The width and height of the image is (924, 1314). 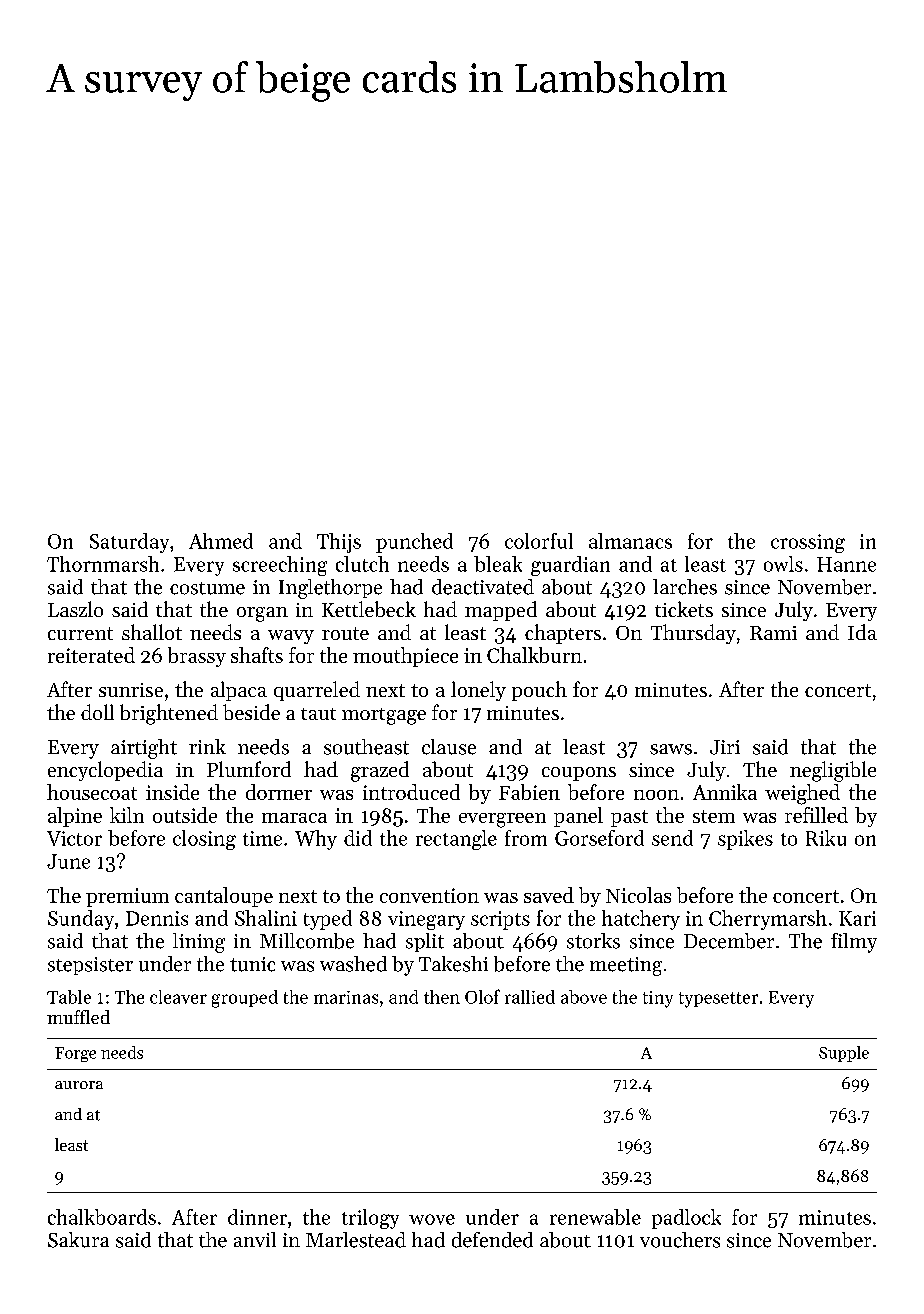 What do you see at coordinates (595, 1217) in the image?
I see `renewable` at bounding box center [595, 1217].
